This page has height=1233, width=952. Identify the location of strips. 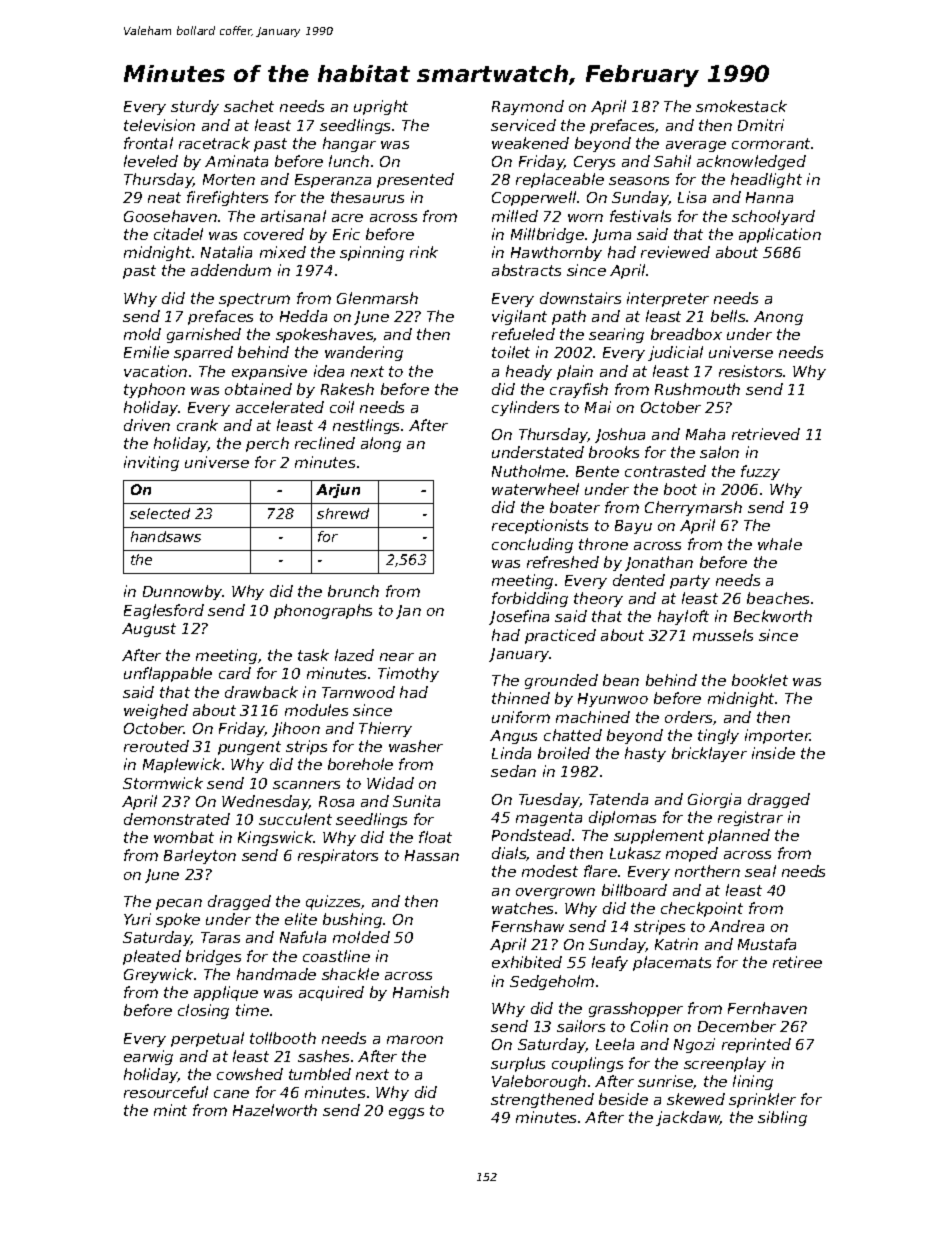
(306, 747).
